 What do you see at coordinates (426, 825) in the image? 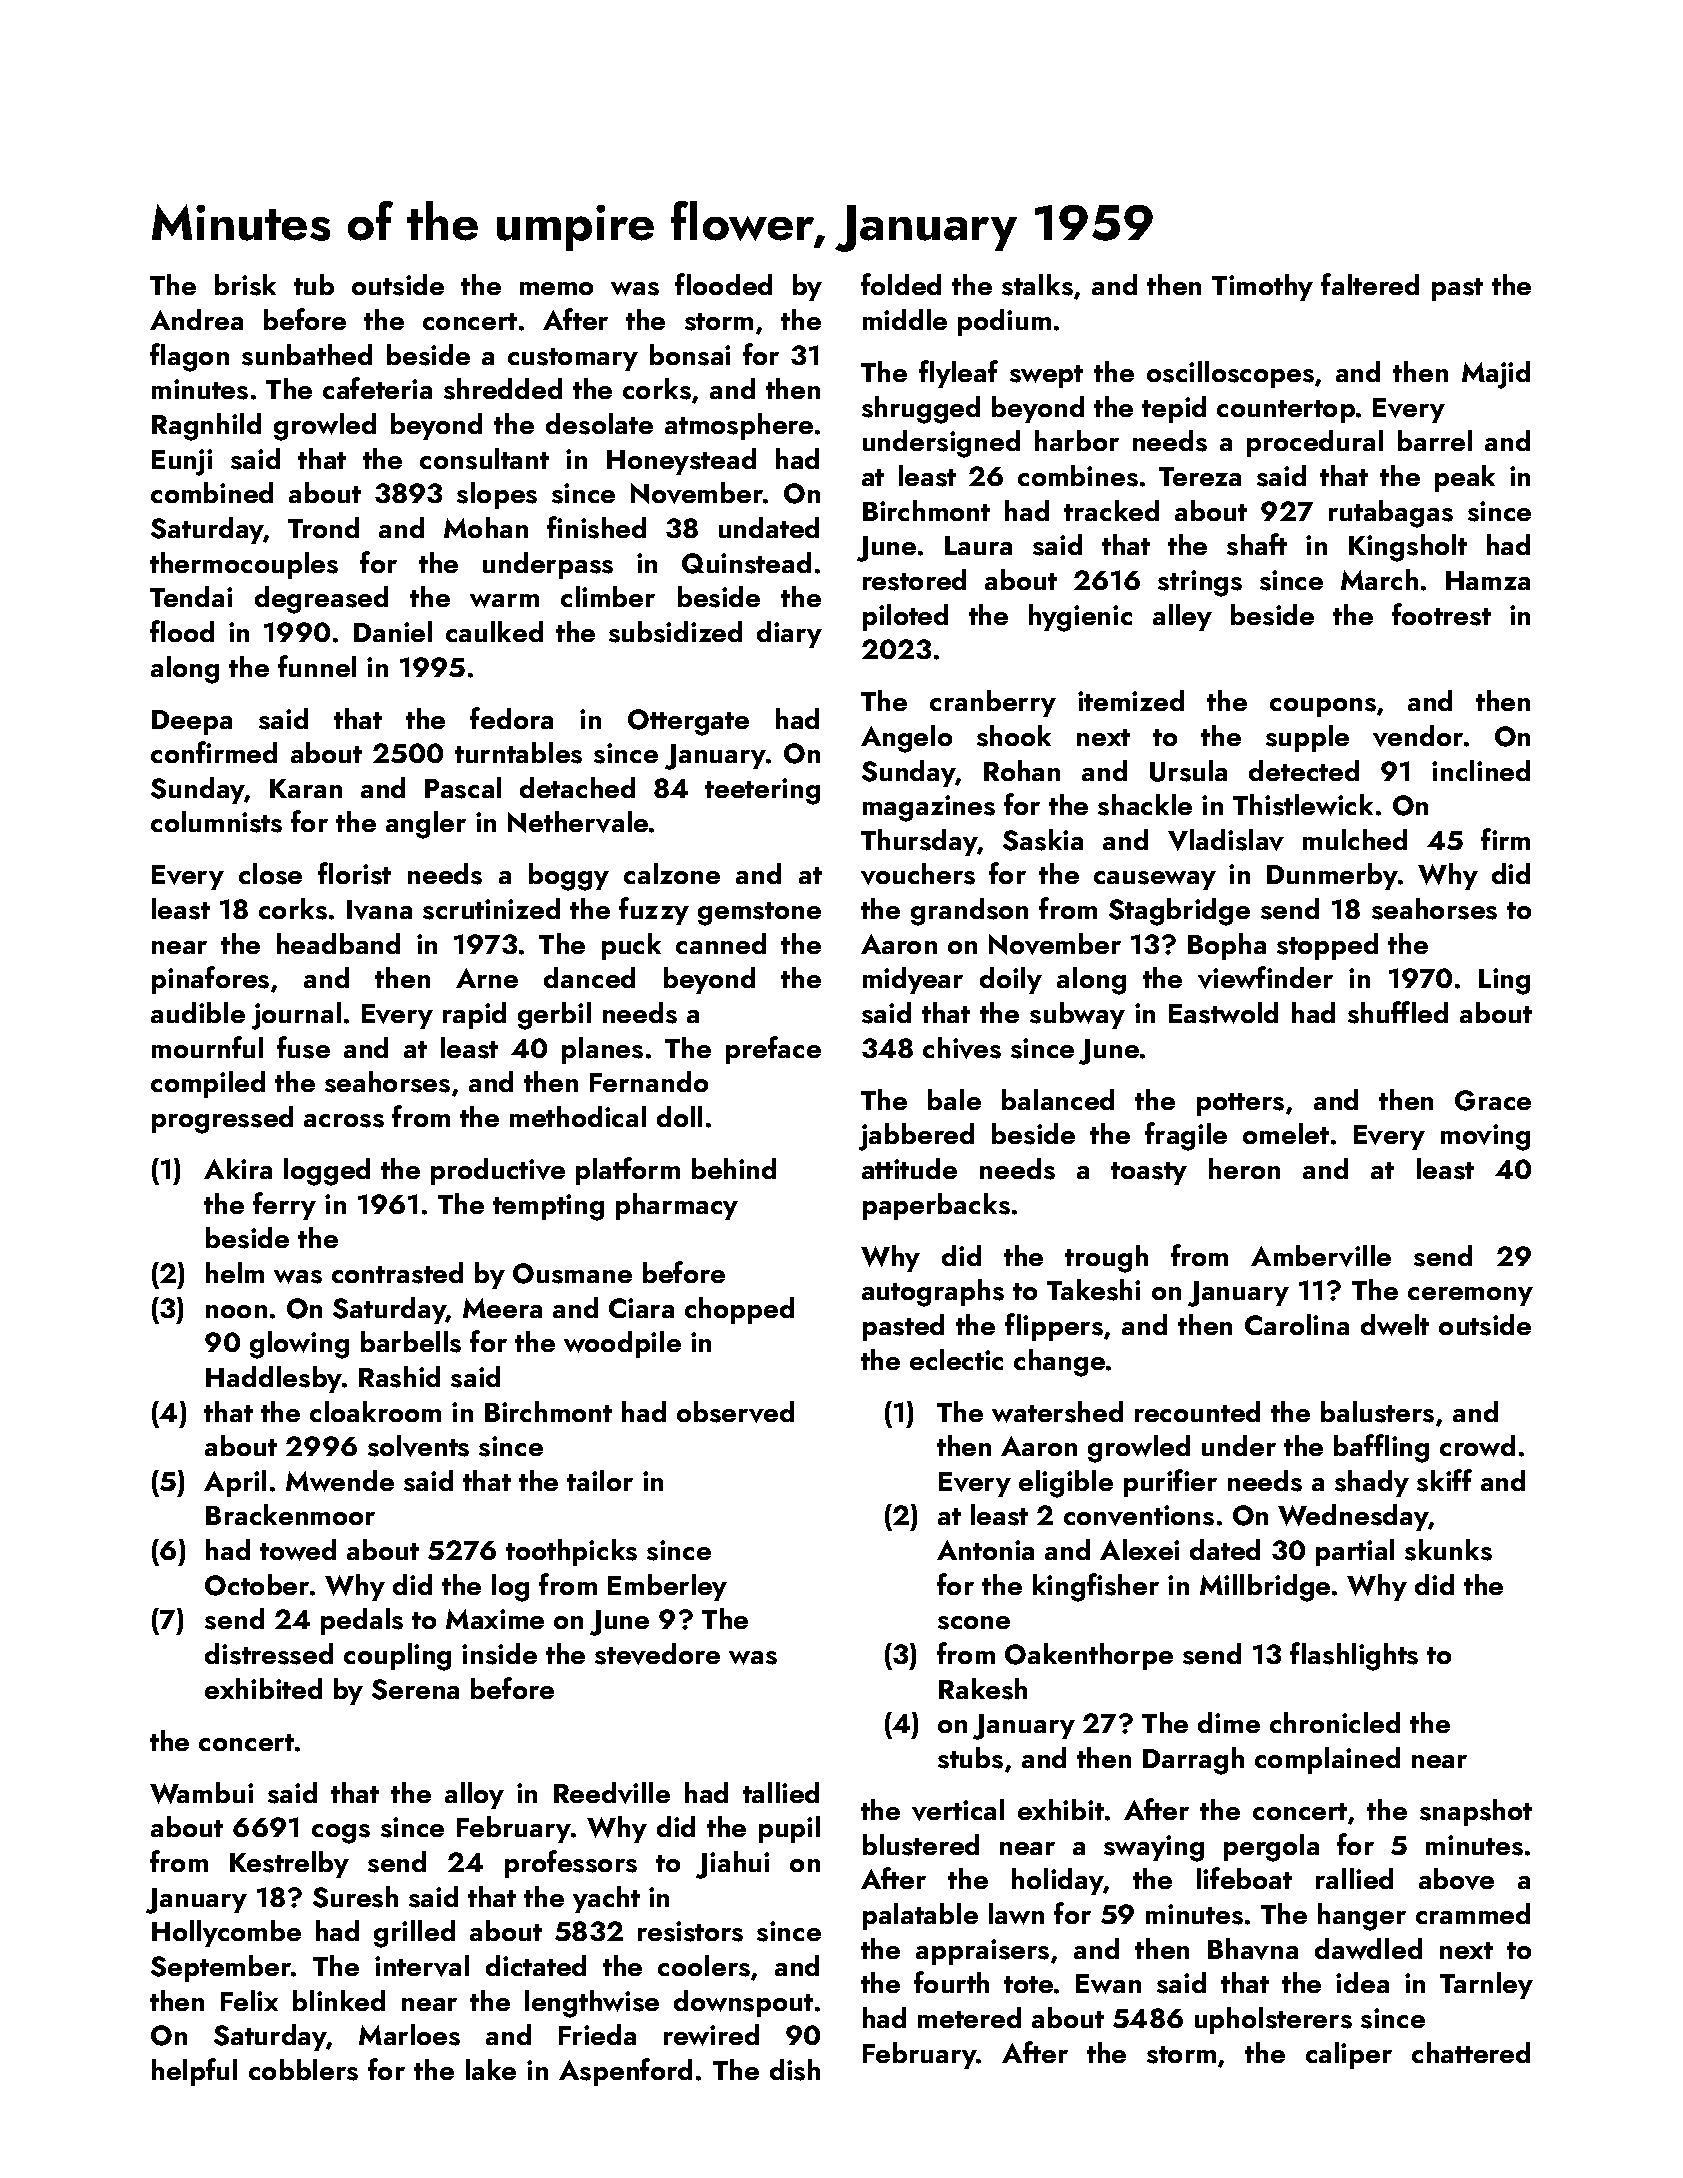
I see `angler` at bounding box center [426, 825].
